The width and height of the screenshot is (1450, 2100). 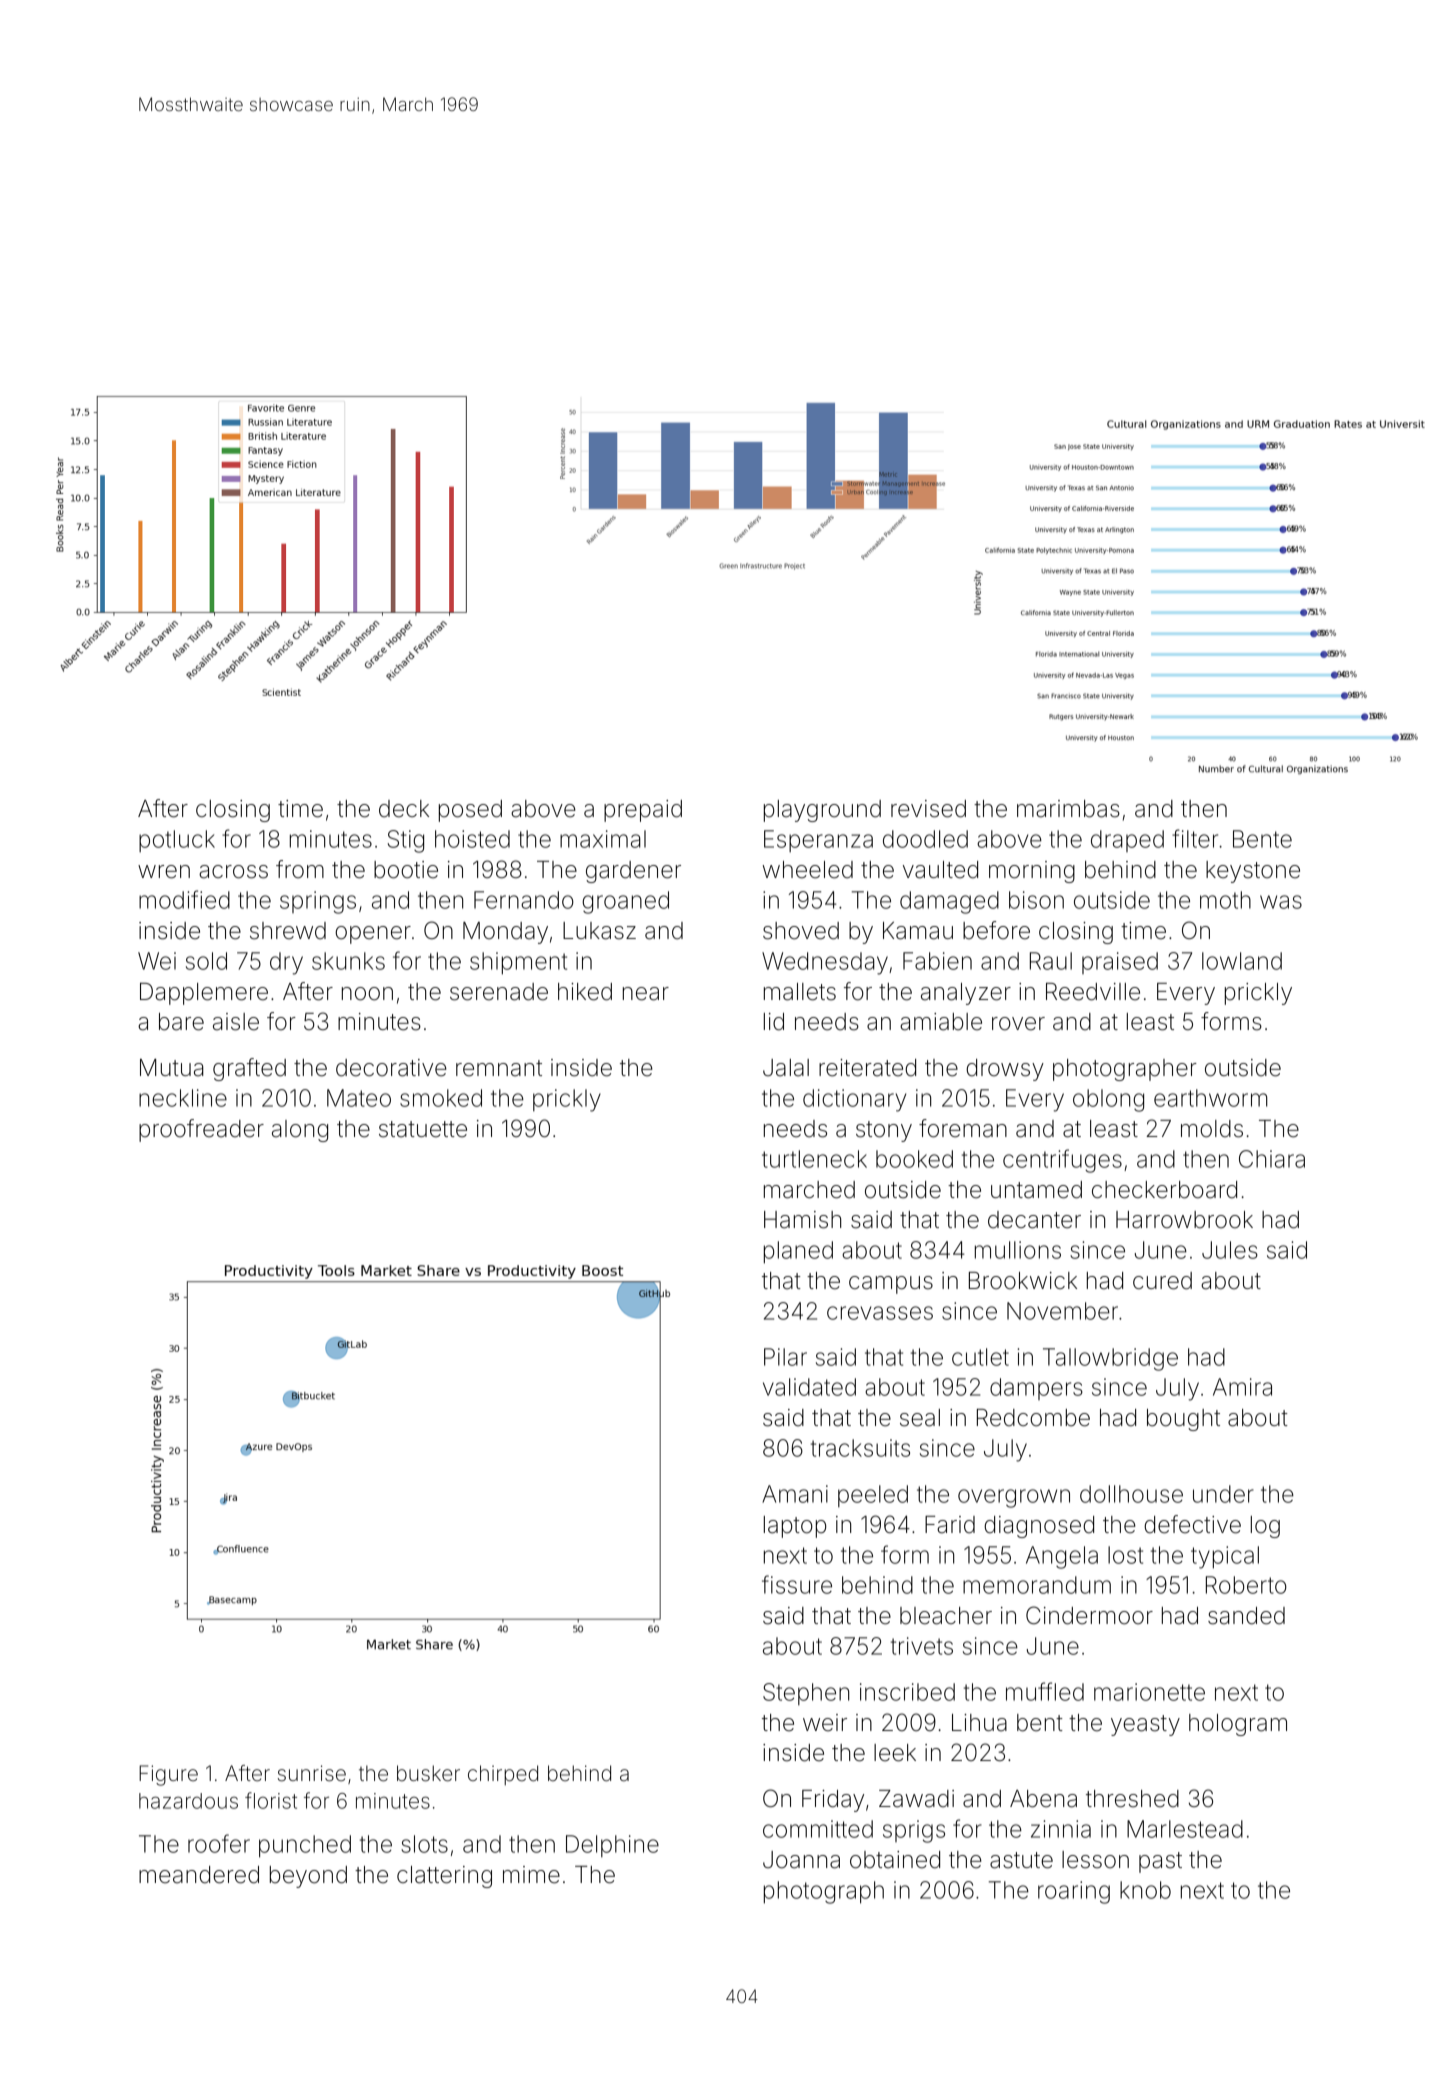 What do you see at coordinates (1032, 872) in the screenshot?
I see `morning` at bounding box center [1032, 872].
